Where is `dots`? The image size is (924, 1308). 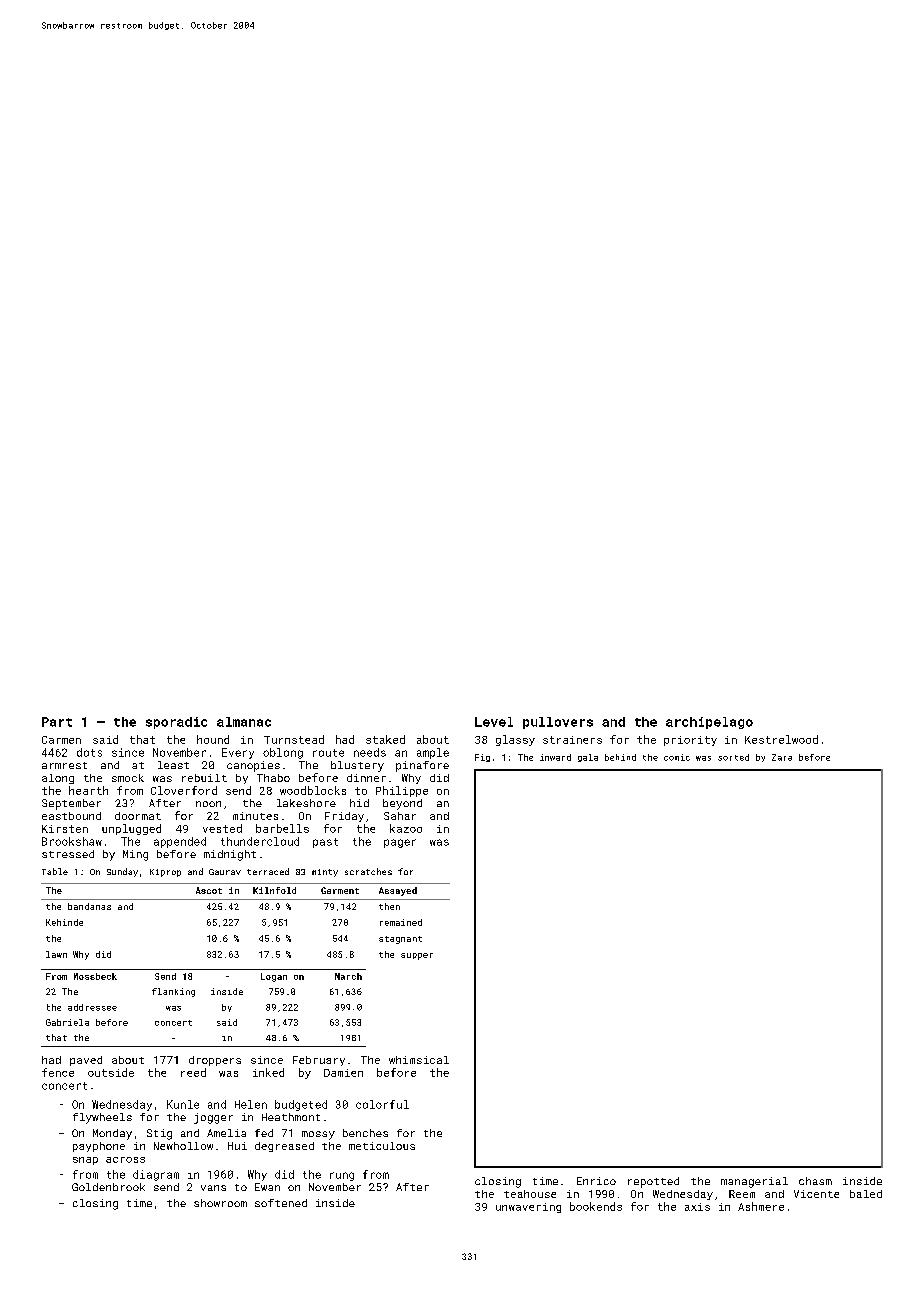 dots is located at coordinates (89, 752).
